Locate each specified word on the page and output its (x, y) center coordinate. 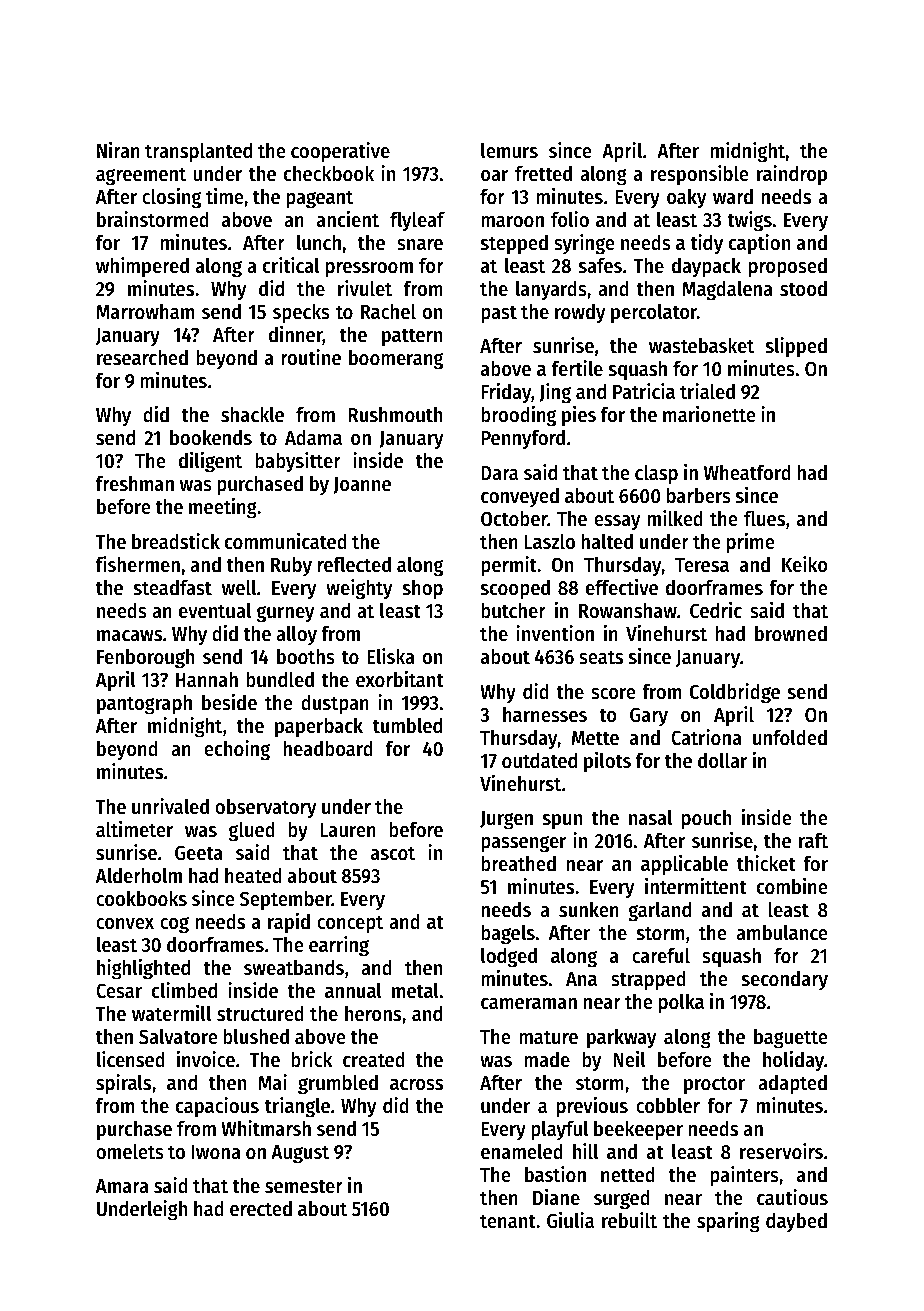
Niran (118, 150)
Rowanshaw (628, 611)
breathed (518, 863)
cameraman (529, 1004)
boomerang (396, 360)
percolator (654, 313)
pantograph (144, 705)
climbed (184, 990)
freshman (135, 483)
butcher (513, 610)
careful (661, 955)
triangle (297, 1107)
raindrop (792, 175)
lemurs (509, 150)
